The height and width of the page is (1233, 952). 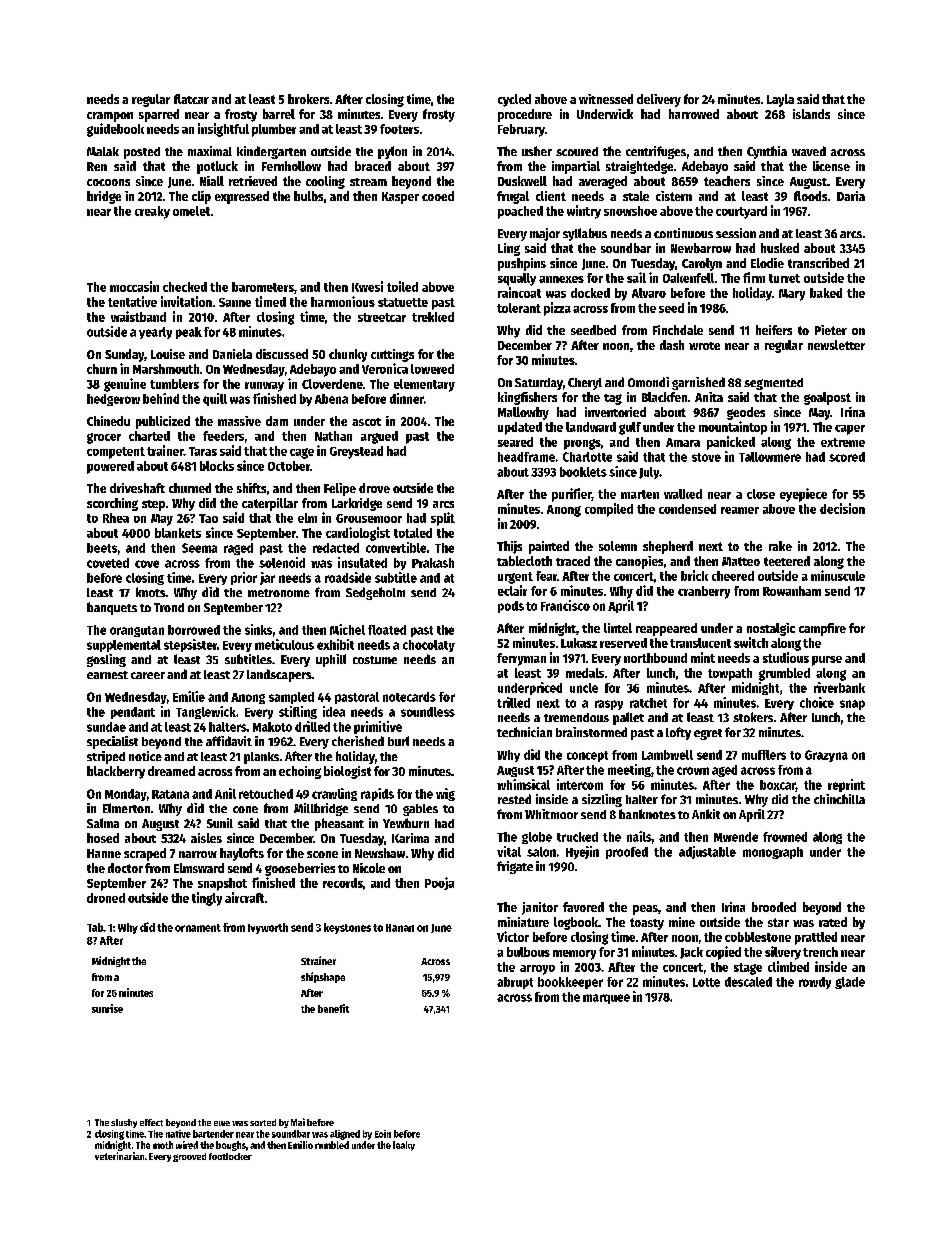 I want to click on earnest, so click(x=107, y=675).
